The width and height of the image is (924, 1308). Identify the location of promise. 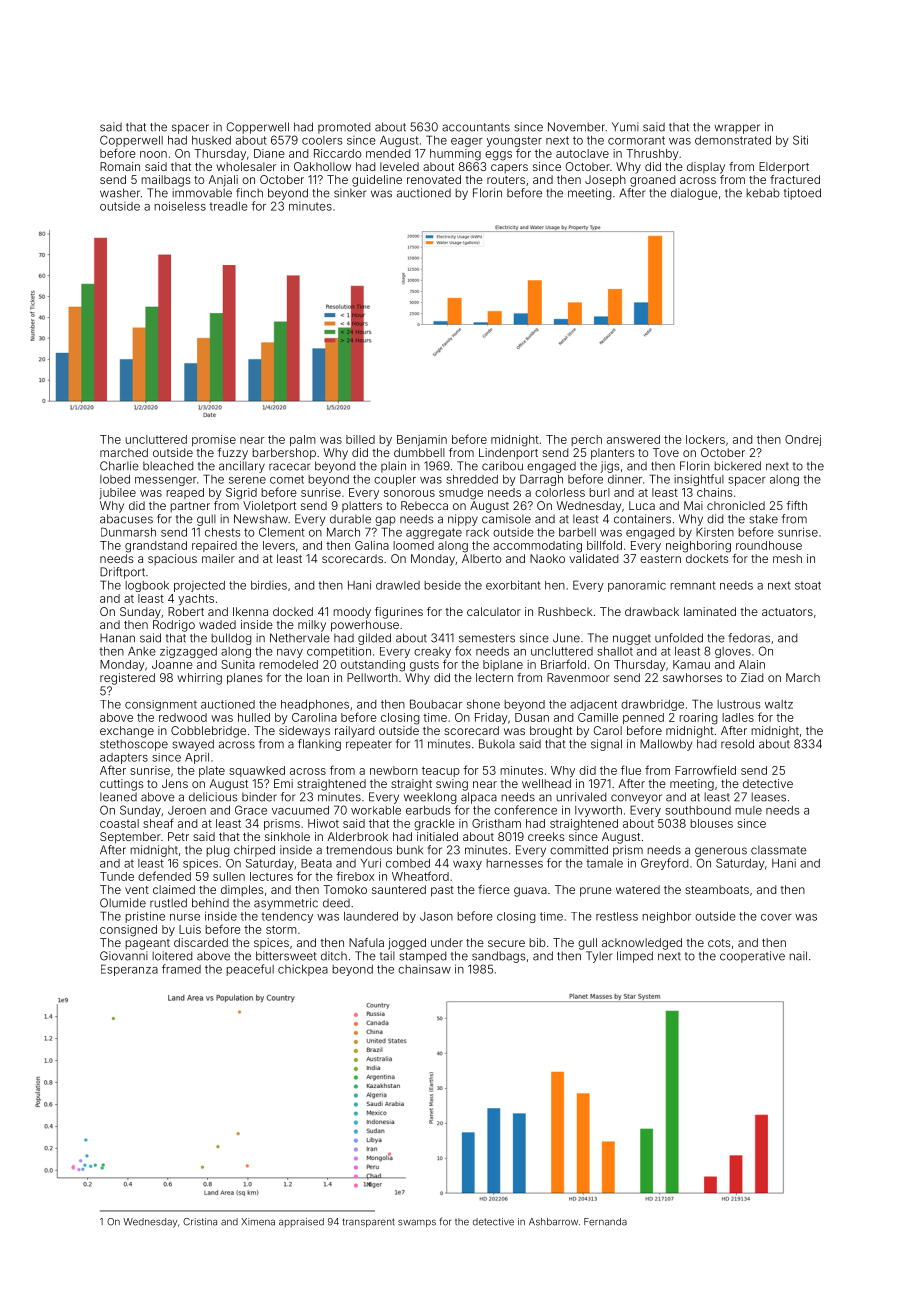
(214, 440).
